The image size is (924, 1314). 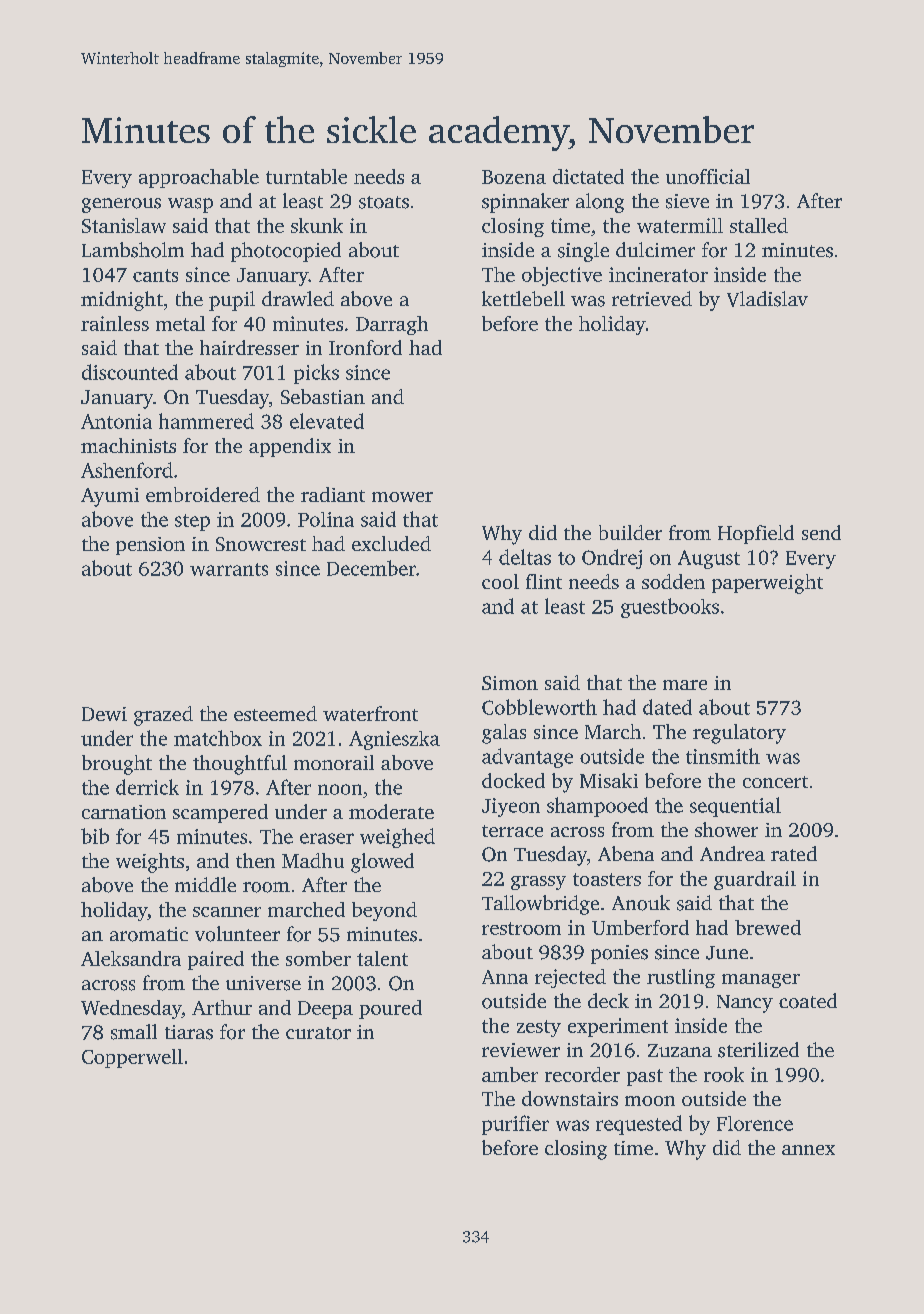 I want to click on annex, so click(x=808, y=1150).
